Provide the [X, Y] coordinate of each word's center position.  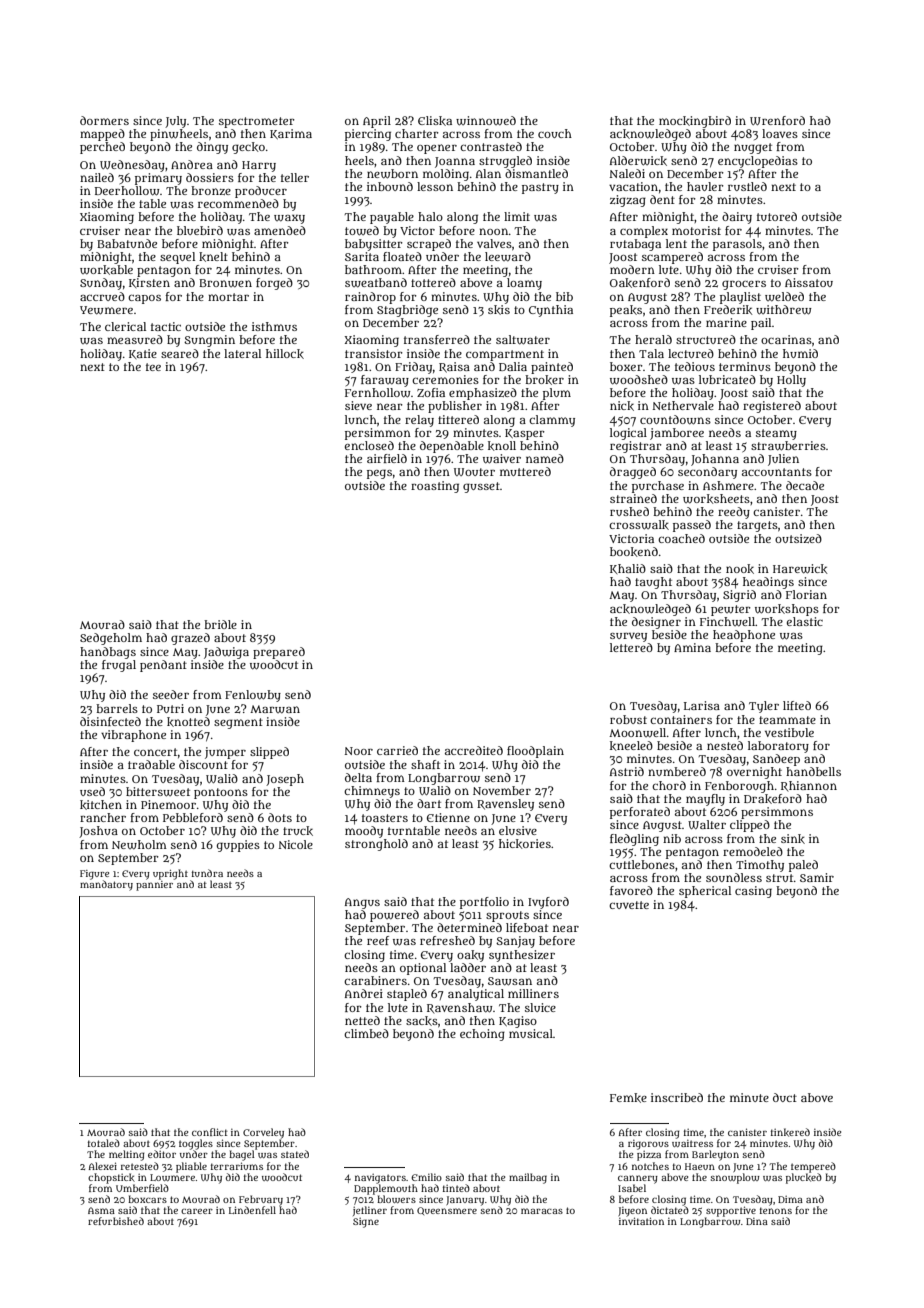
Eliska [435, 121]
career [197, 1211]
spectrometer [257, 122]
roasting [435, 487]
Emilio [426, 1177]
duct [785, 1097]
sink [793, 839]
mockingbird [695, 122]
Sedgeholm [111, 639]
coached [681, 538]
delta [358, 777]
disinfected [110, 721]
